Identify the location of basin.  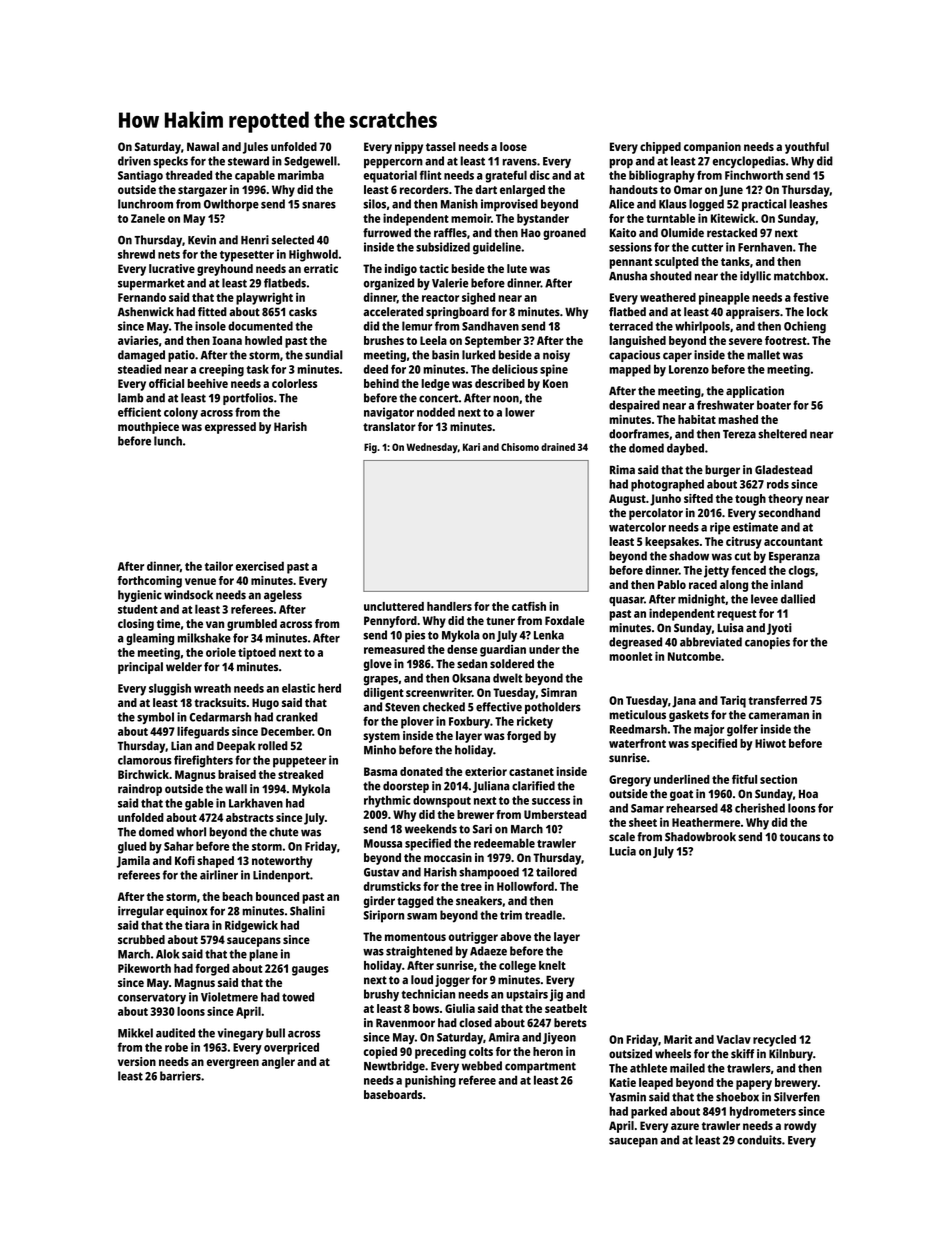
(445, 355).
